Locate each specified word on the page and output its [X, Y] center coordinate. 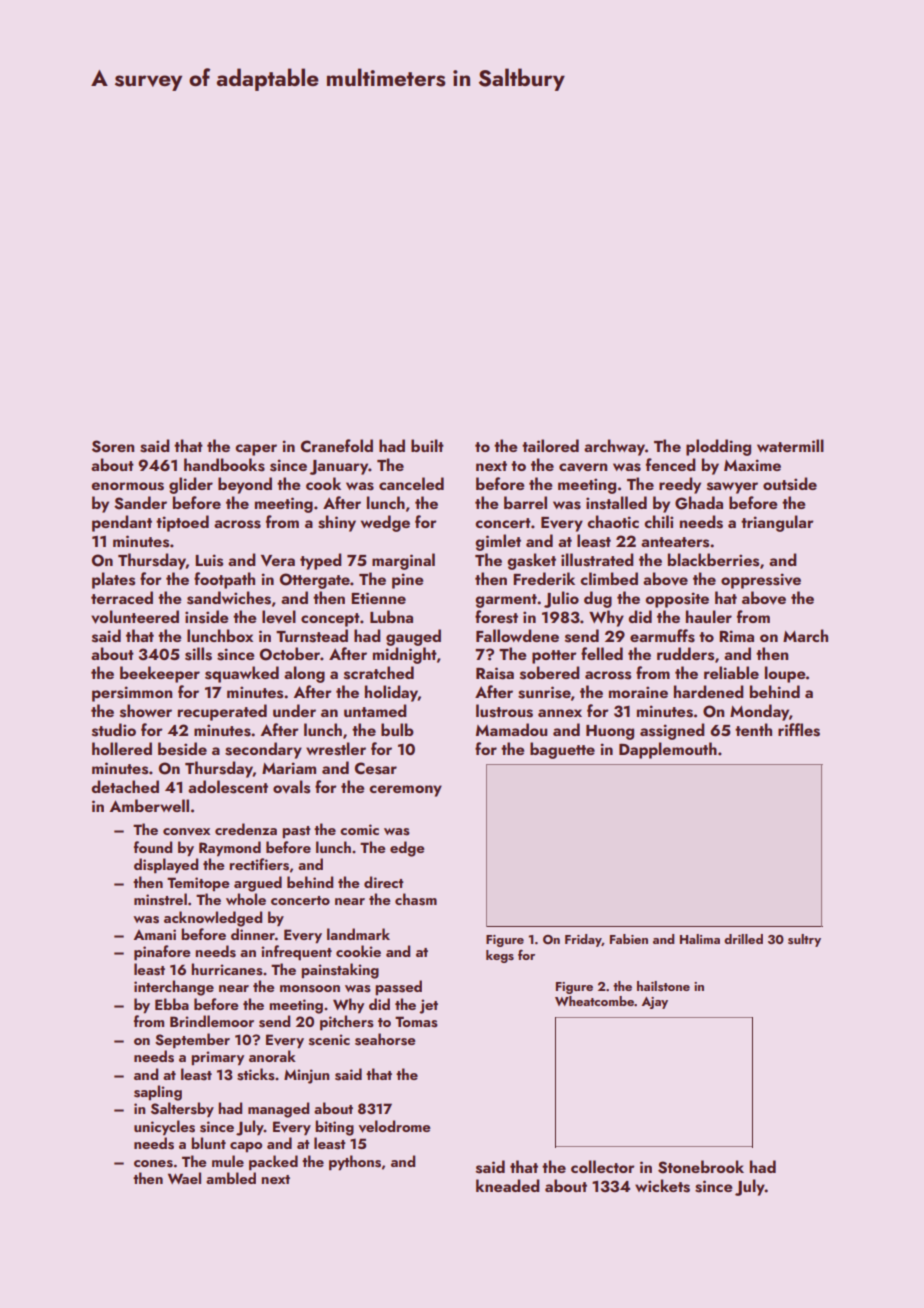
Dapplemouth [668, 750]
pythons [355, 1162]
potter [554, 657]
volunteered [135, 617]
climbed [609, 578]
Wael [184, 1178]
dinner [253, 934]
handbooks [224, 465]
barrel [525, 502]
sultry [804, 940]
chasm [416, 899]
